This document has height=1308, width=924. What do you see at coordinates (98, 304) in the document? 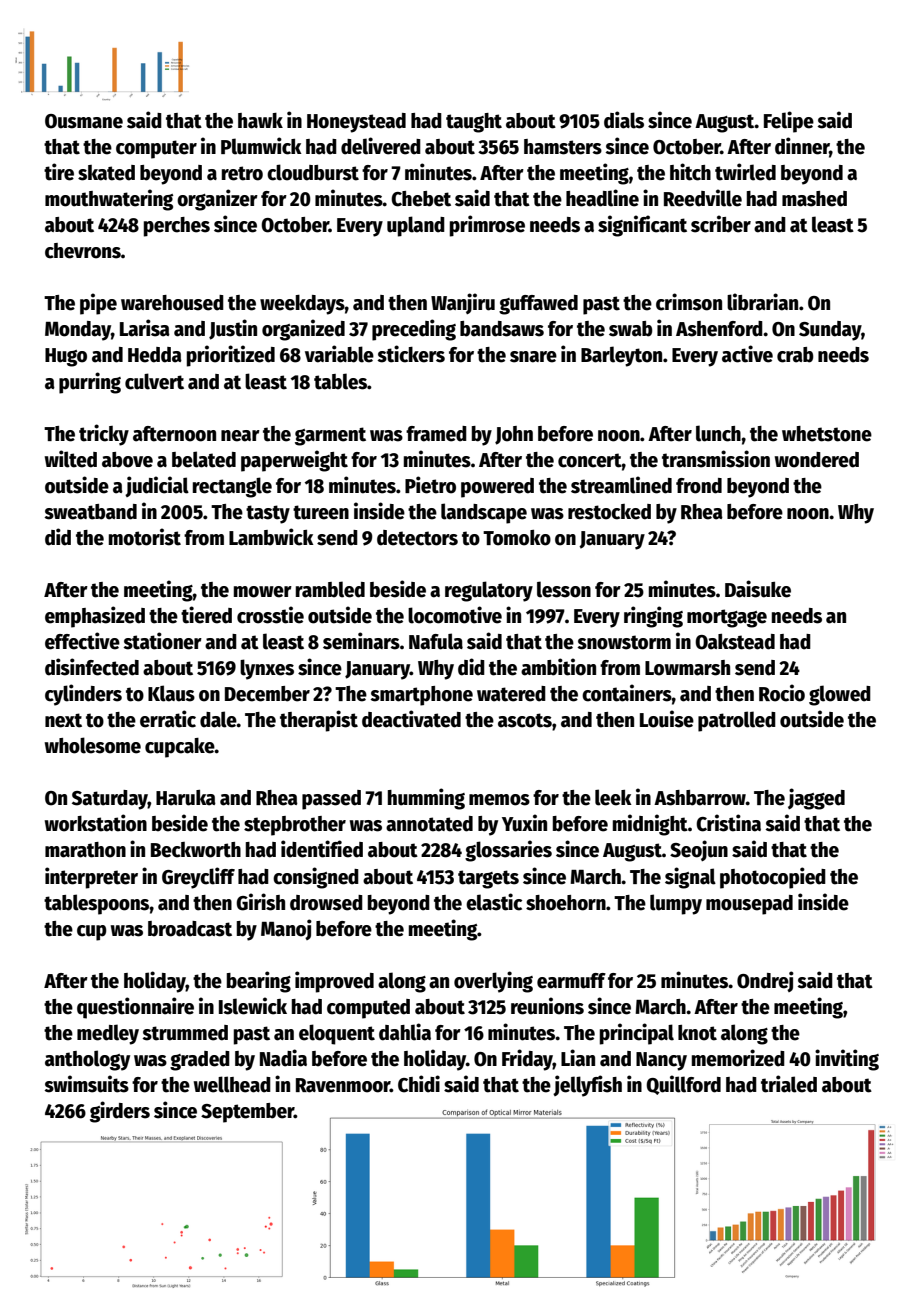
I see `pipe` at bounding box center [98, 304].
